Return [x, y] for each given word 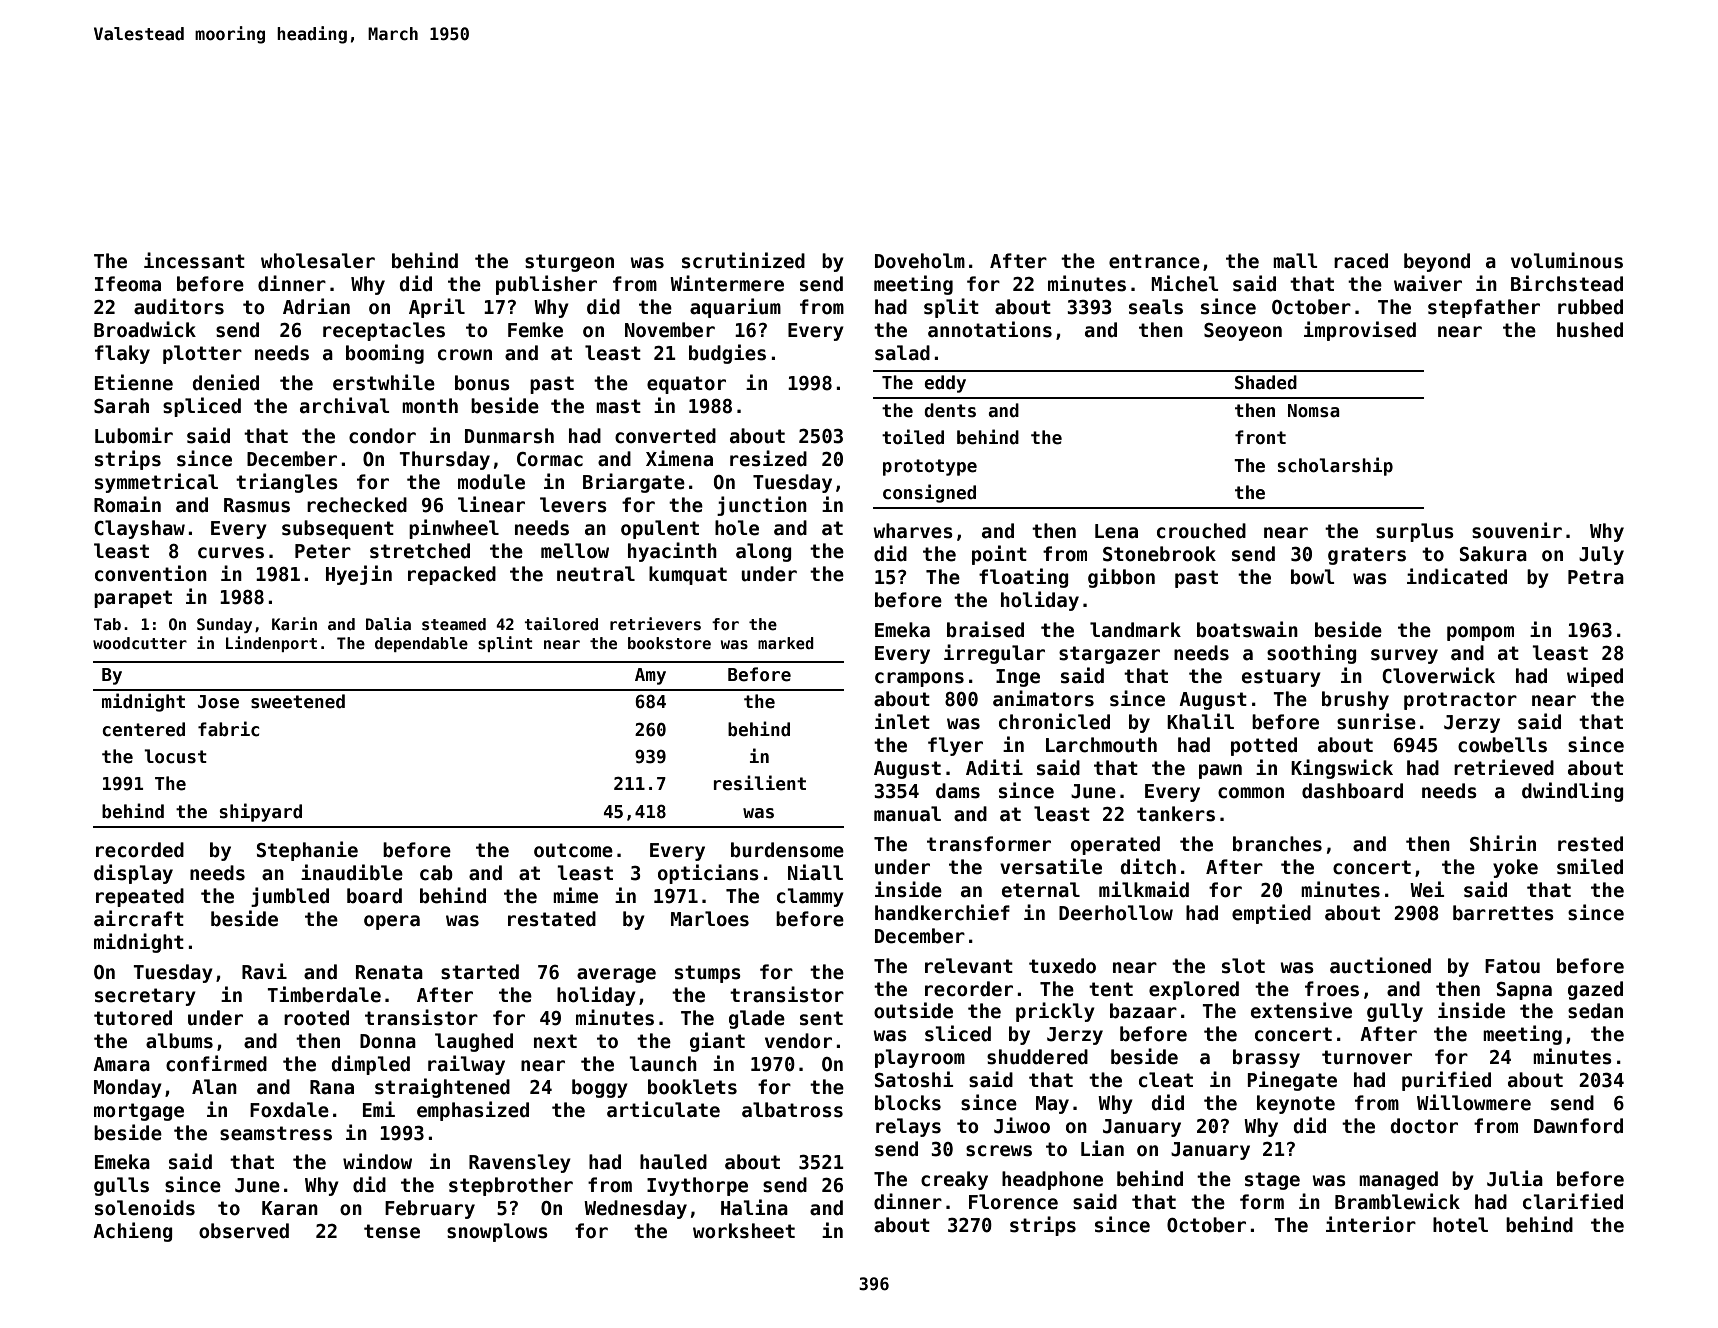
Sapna [1524, 991]
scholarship [1335, 466]
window [377, 1161]
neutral [596, 574]
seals [1156, 307]
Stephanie [307, 851]
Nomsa [1314, 411]
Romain [127, 504]
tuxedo [1062, 966]
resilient [760, 783]
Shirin [1503, 843]
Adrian [316, 306]
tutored [133, 1018]
